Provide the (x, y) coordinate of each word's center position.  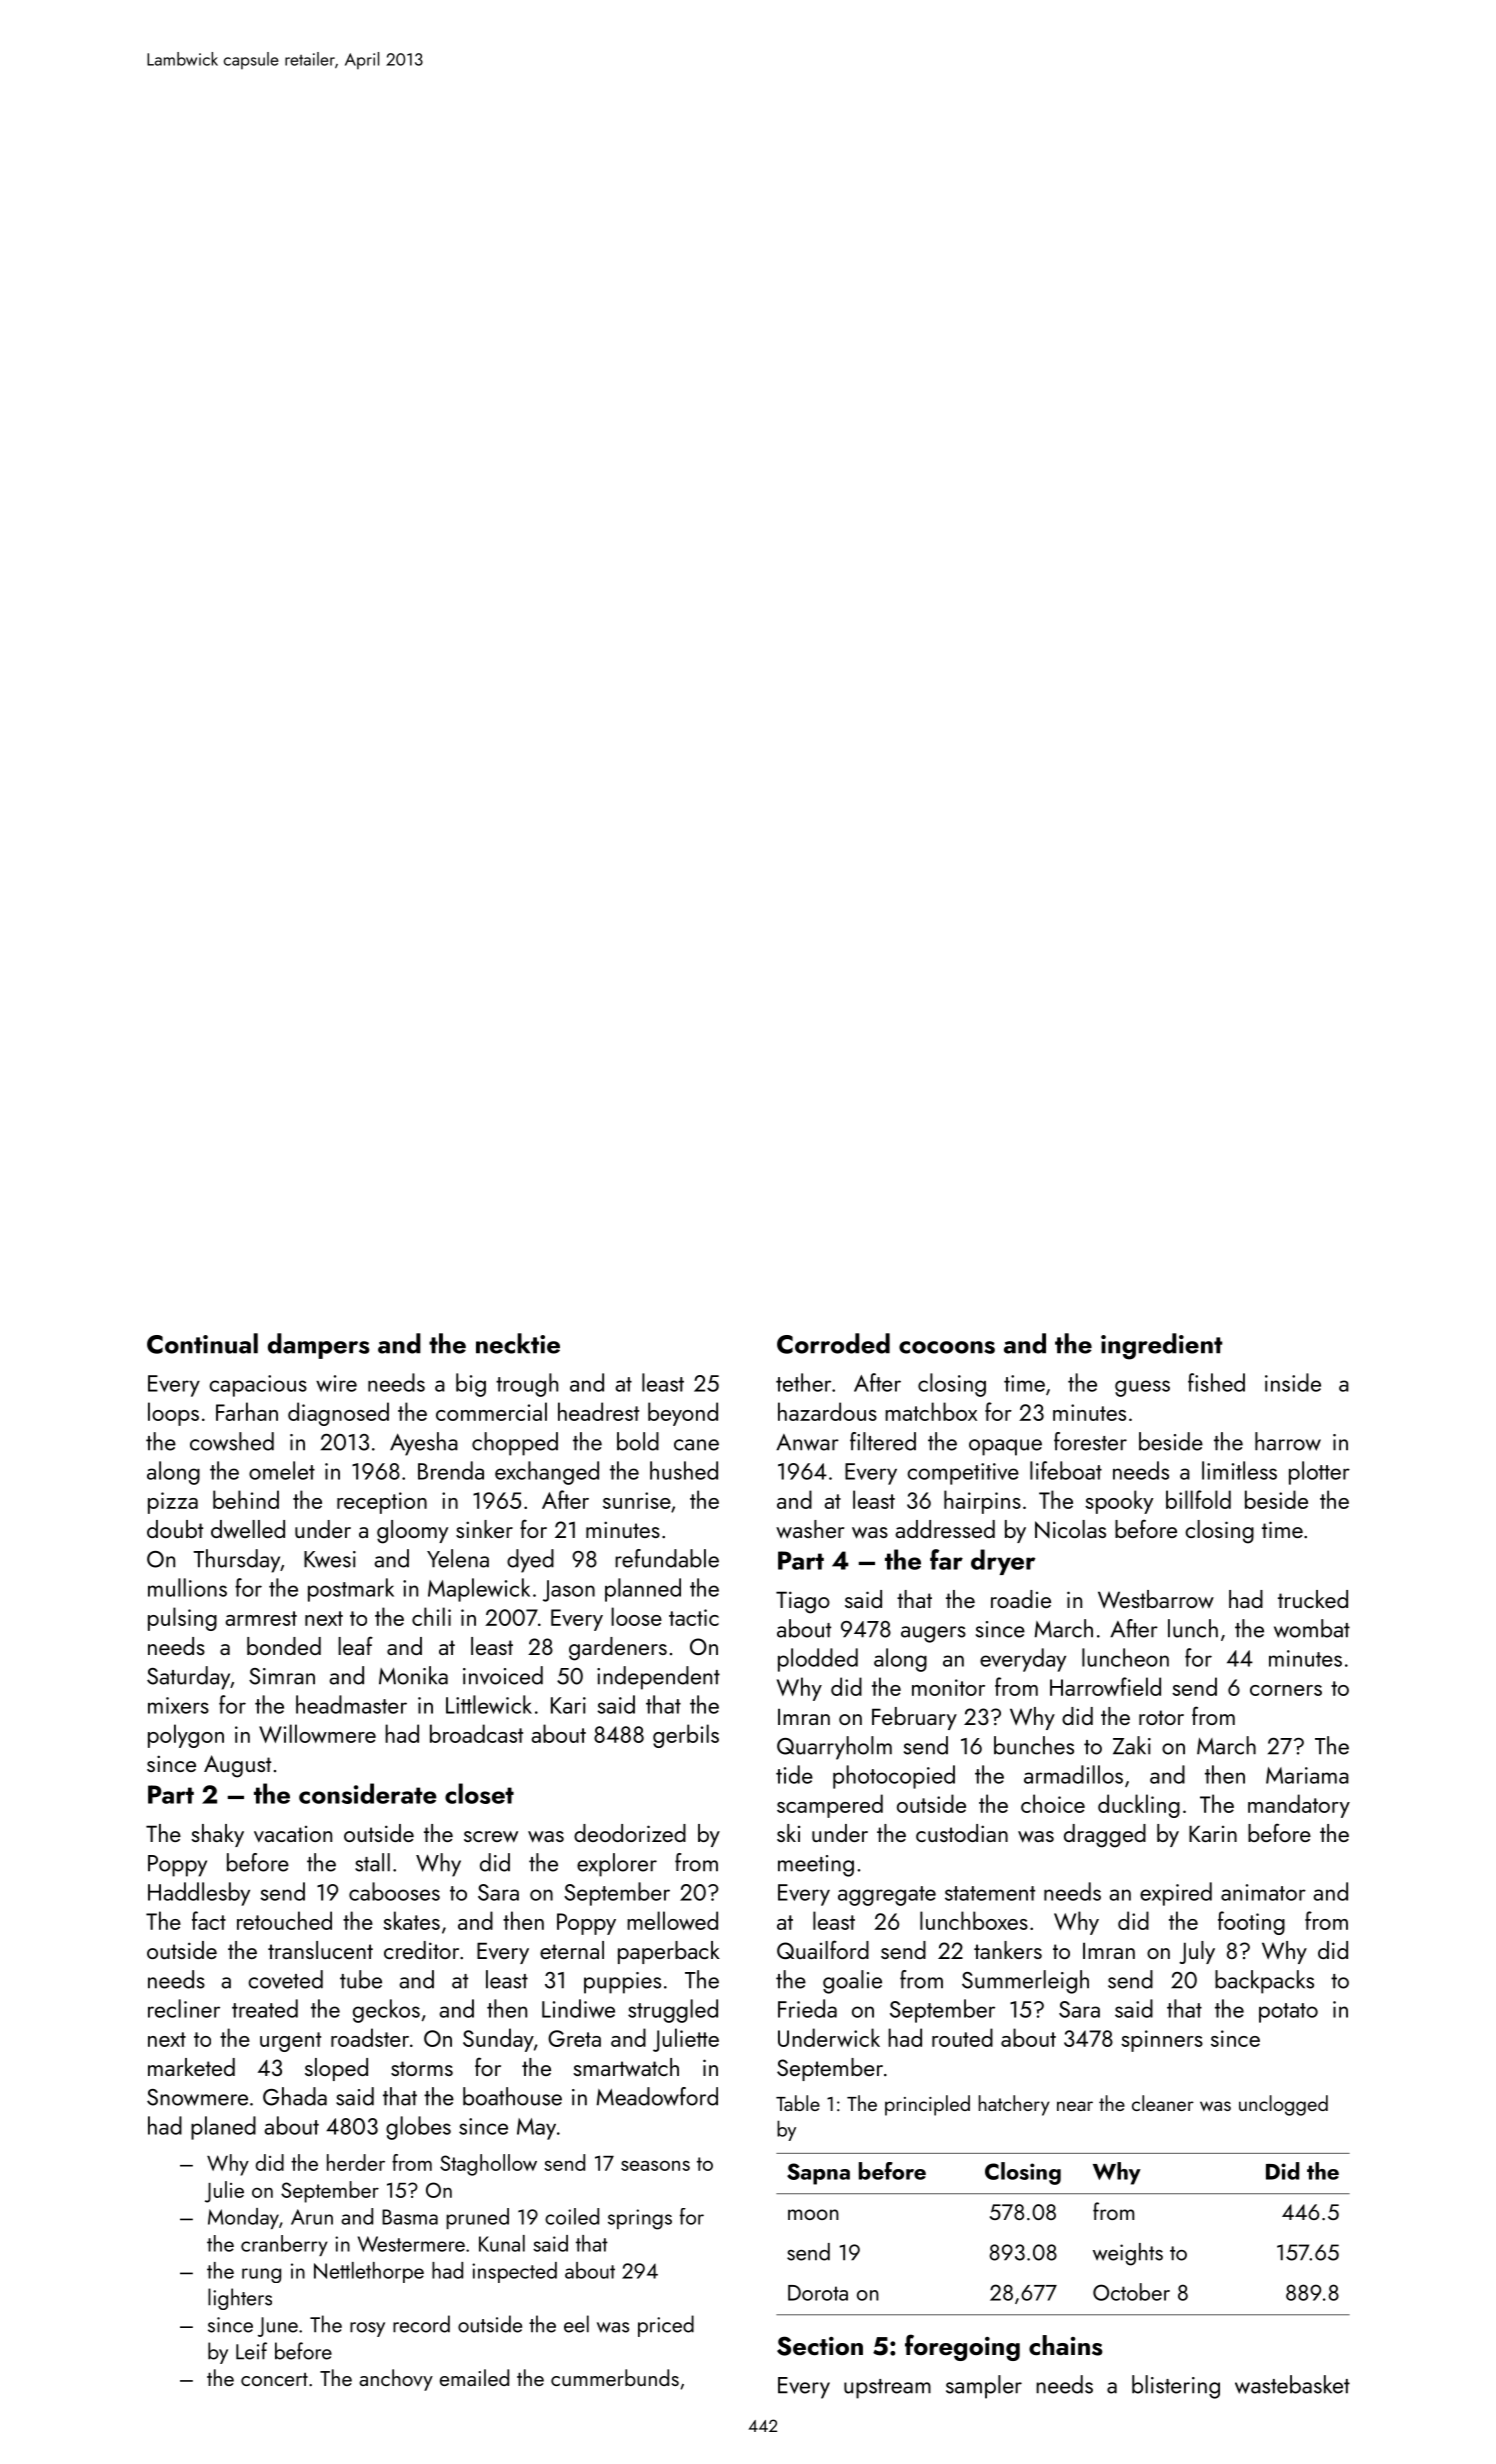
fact (209, 1920)
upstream (887, 2389)
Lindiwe (578, 2008)
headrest (598, 1411)
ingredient (1162, 1346)
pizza (173, 1503)
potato (1288, 2013)
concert (274, 2379)
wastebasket (1292, 2384)
